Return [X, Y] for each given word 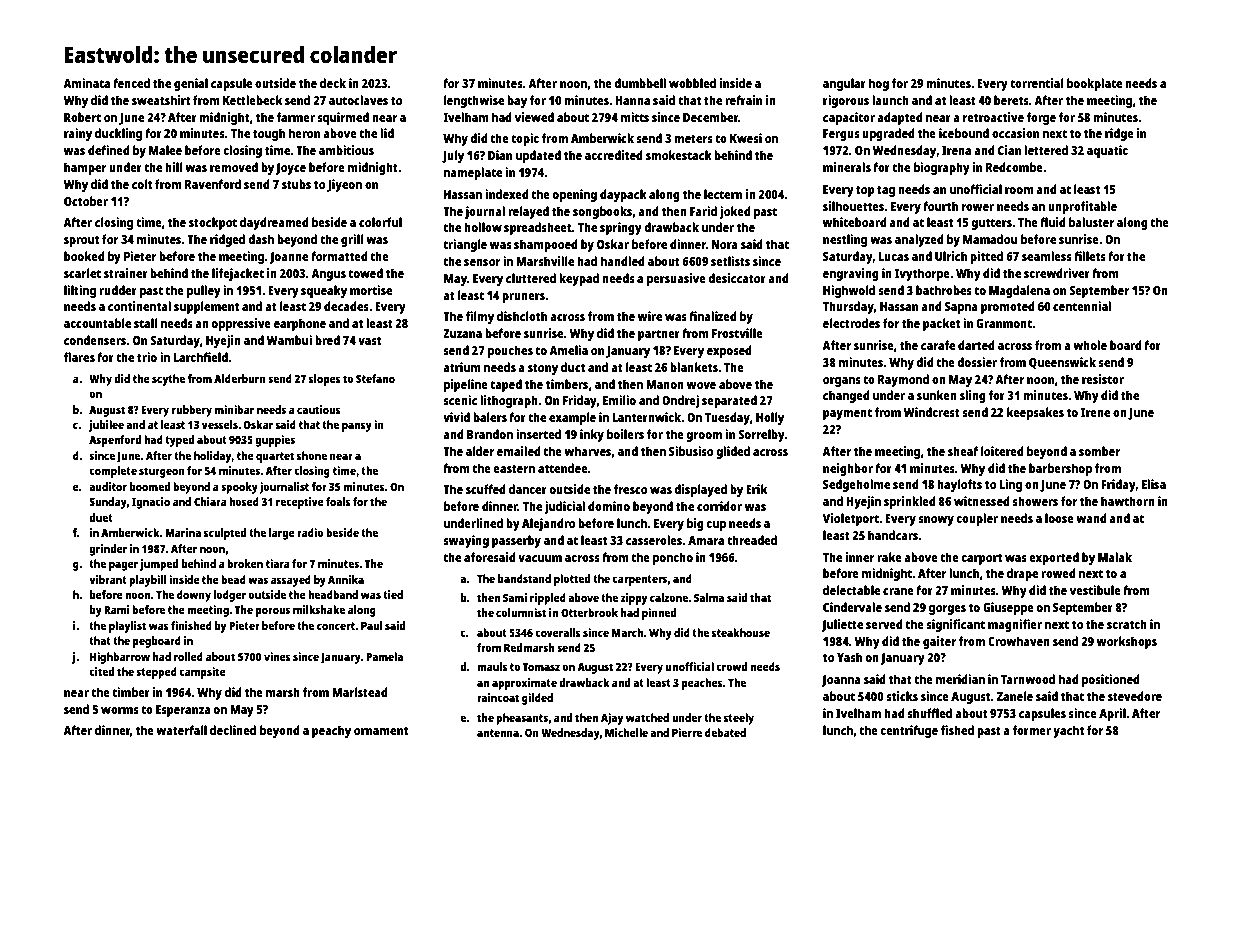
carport [981, 559]
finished [191, 625]
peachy [331, 731]
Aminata [86, 83]
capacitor [849, 118]
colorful [380, 222]
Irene [1095, 412]
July [453, 156]
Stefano [375, 378]
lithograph [509, 401]
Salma [709, 597]
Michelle [626, 732]
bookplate [1094, 84]
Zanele [1015, 696]
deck [333, 83]
